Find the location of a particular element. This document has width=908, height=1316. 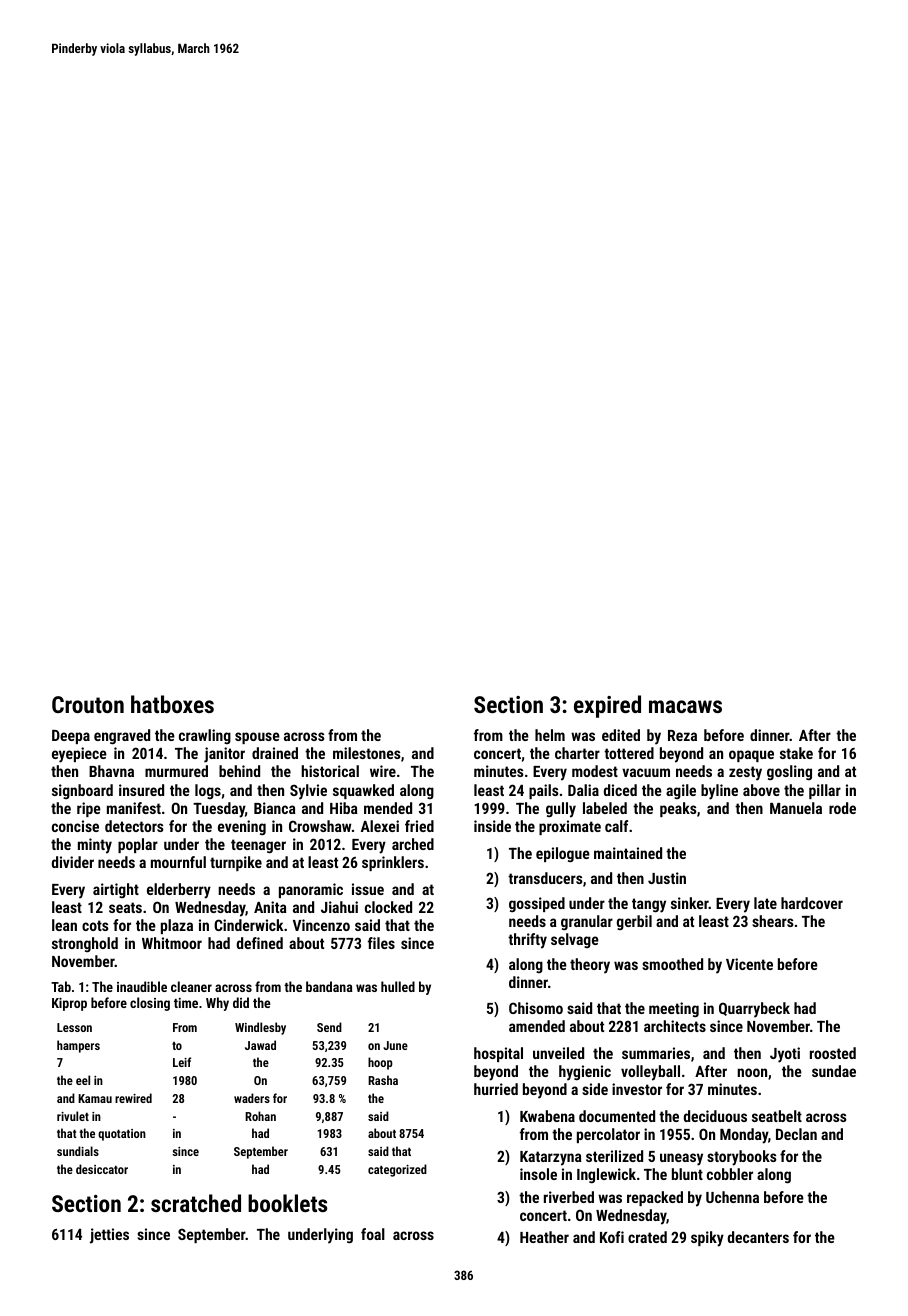

jetties is located at coordinates (109, 1236).
